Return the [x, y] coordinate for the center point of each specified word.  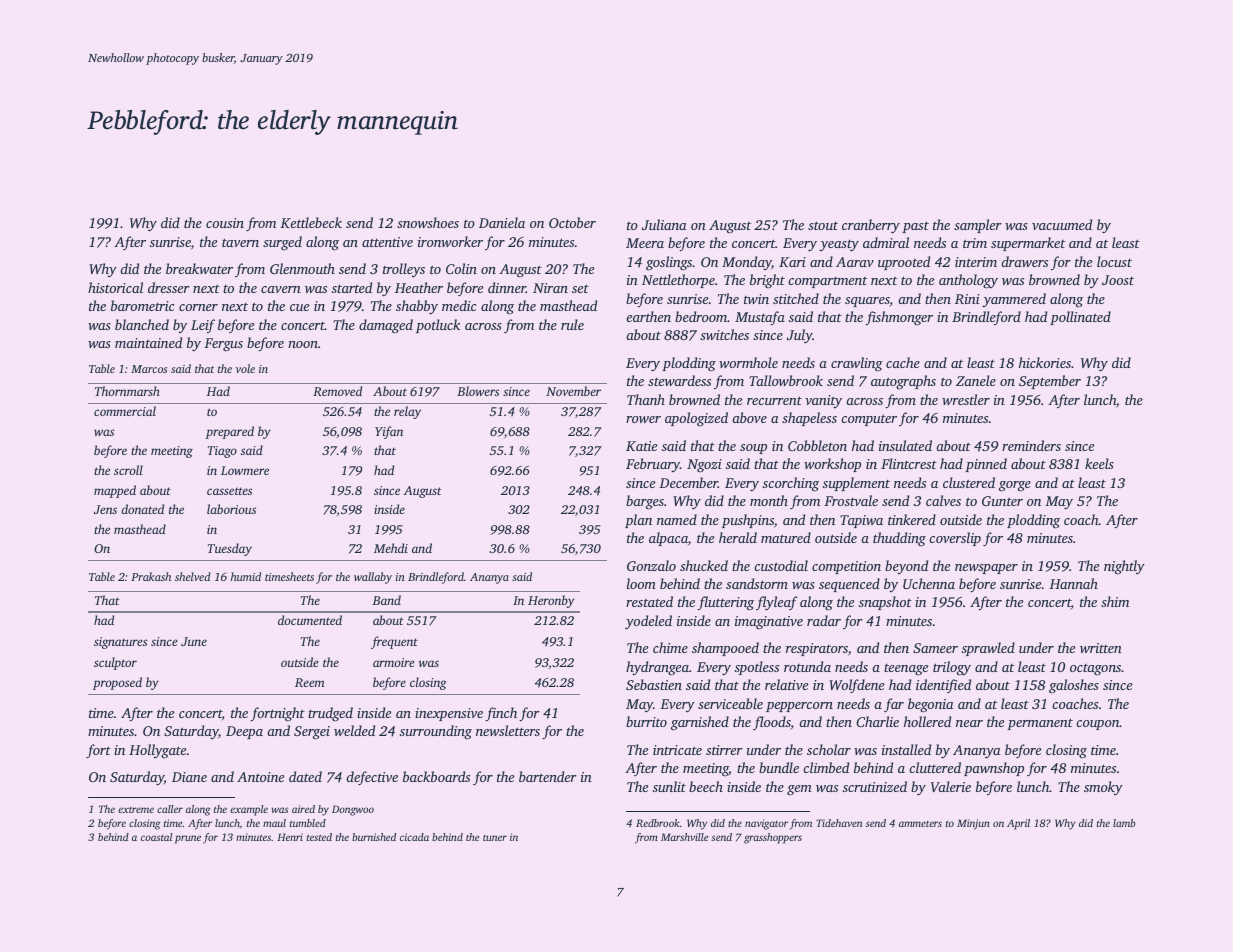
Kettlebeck [311, 222]
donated [142, 509]
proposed [117, 683]
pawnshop [994, 769]
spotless [757, 668]
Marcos [149, 369]
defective [372, 778]
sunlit [669, 786]
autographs [903, 382]
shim [1115, 601]
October [572, 222]
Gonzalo [651, 565]
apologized [696, 419]
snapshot [885, 603]
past [915, 227]
